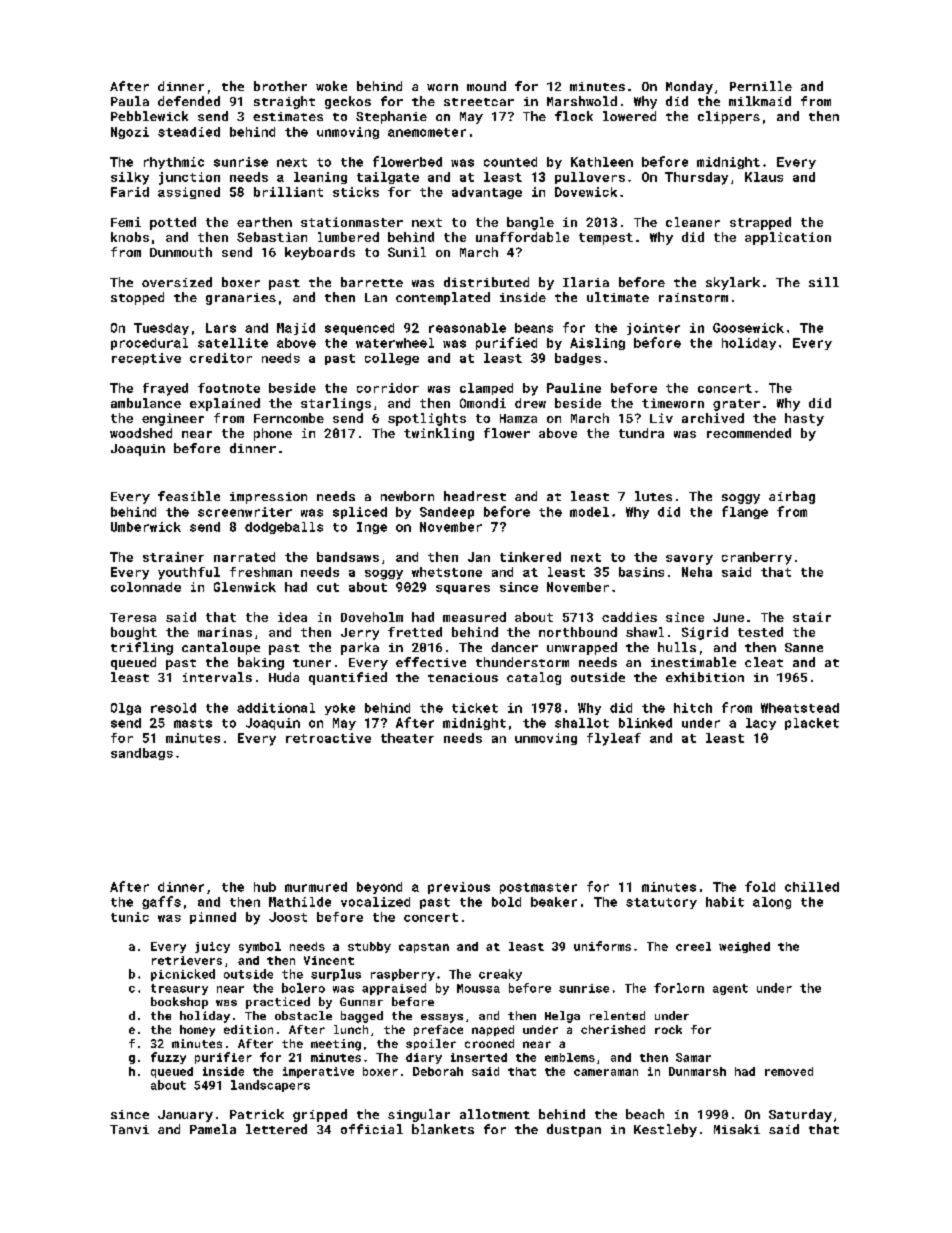 The height and width of the document is (1233, 952). I want to click on Tuesday, so click(161, 329).
